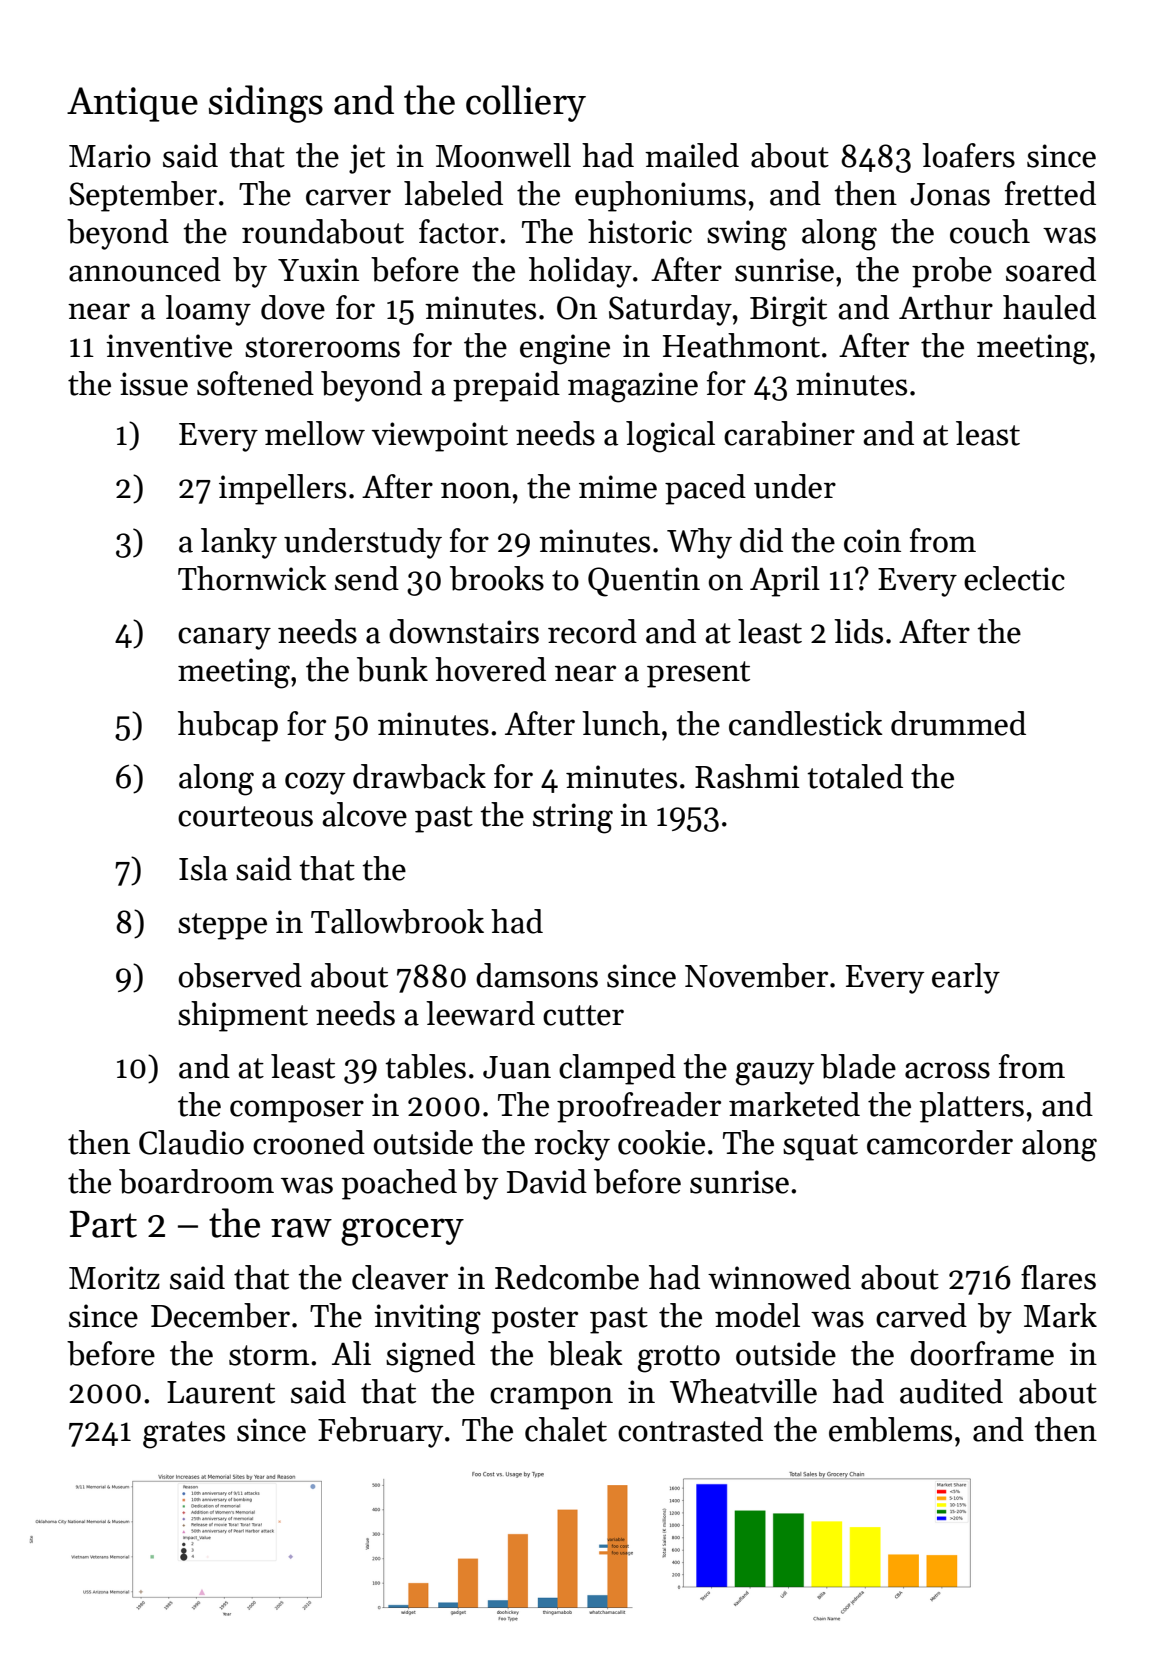 The image size is (1165, 1654). I want to click on coin, so click(872, 541).
